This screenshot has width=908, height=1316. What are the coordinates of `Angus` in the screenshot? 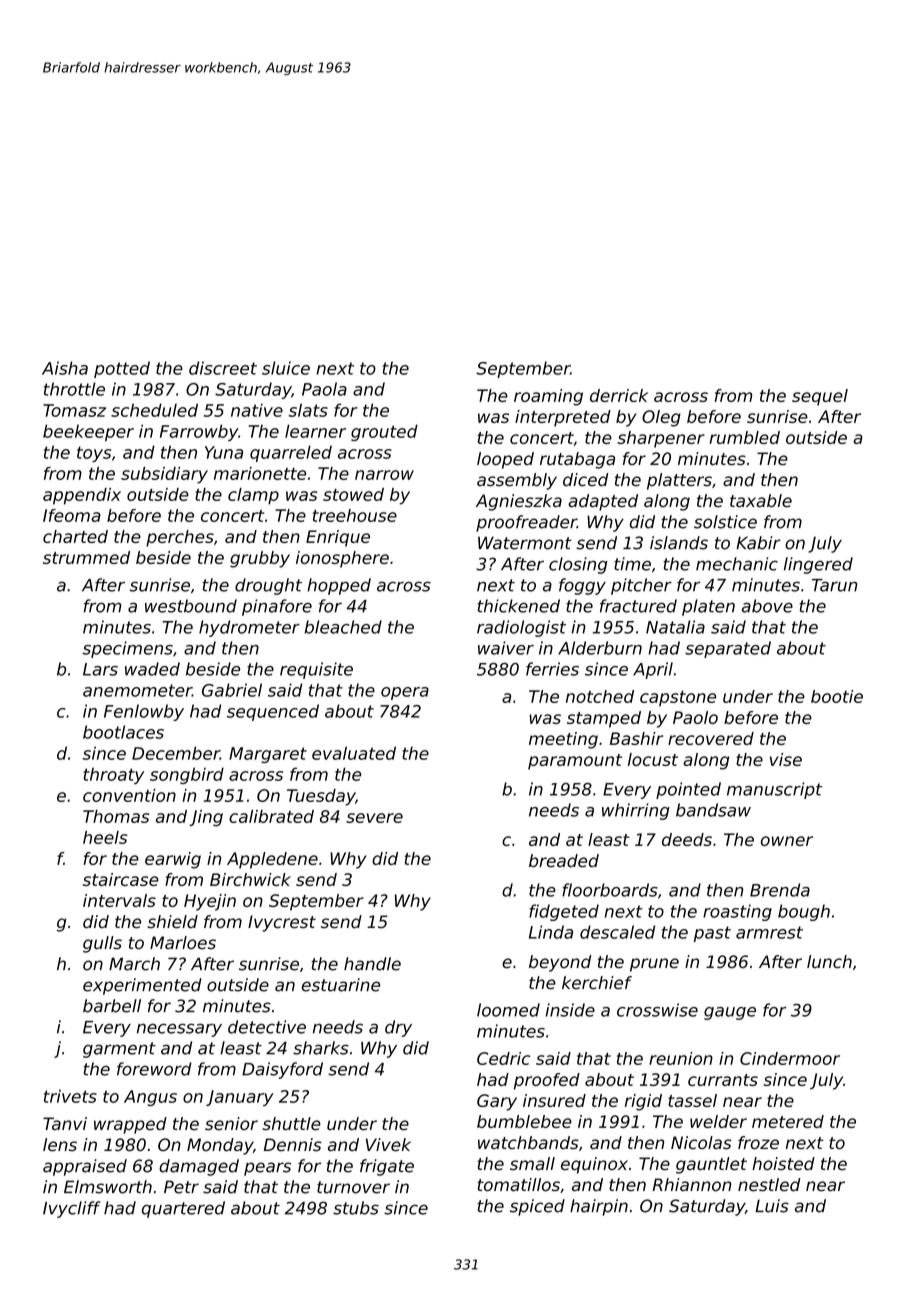 It's located at (150, 1098).
